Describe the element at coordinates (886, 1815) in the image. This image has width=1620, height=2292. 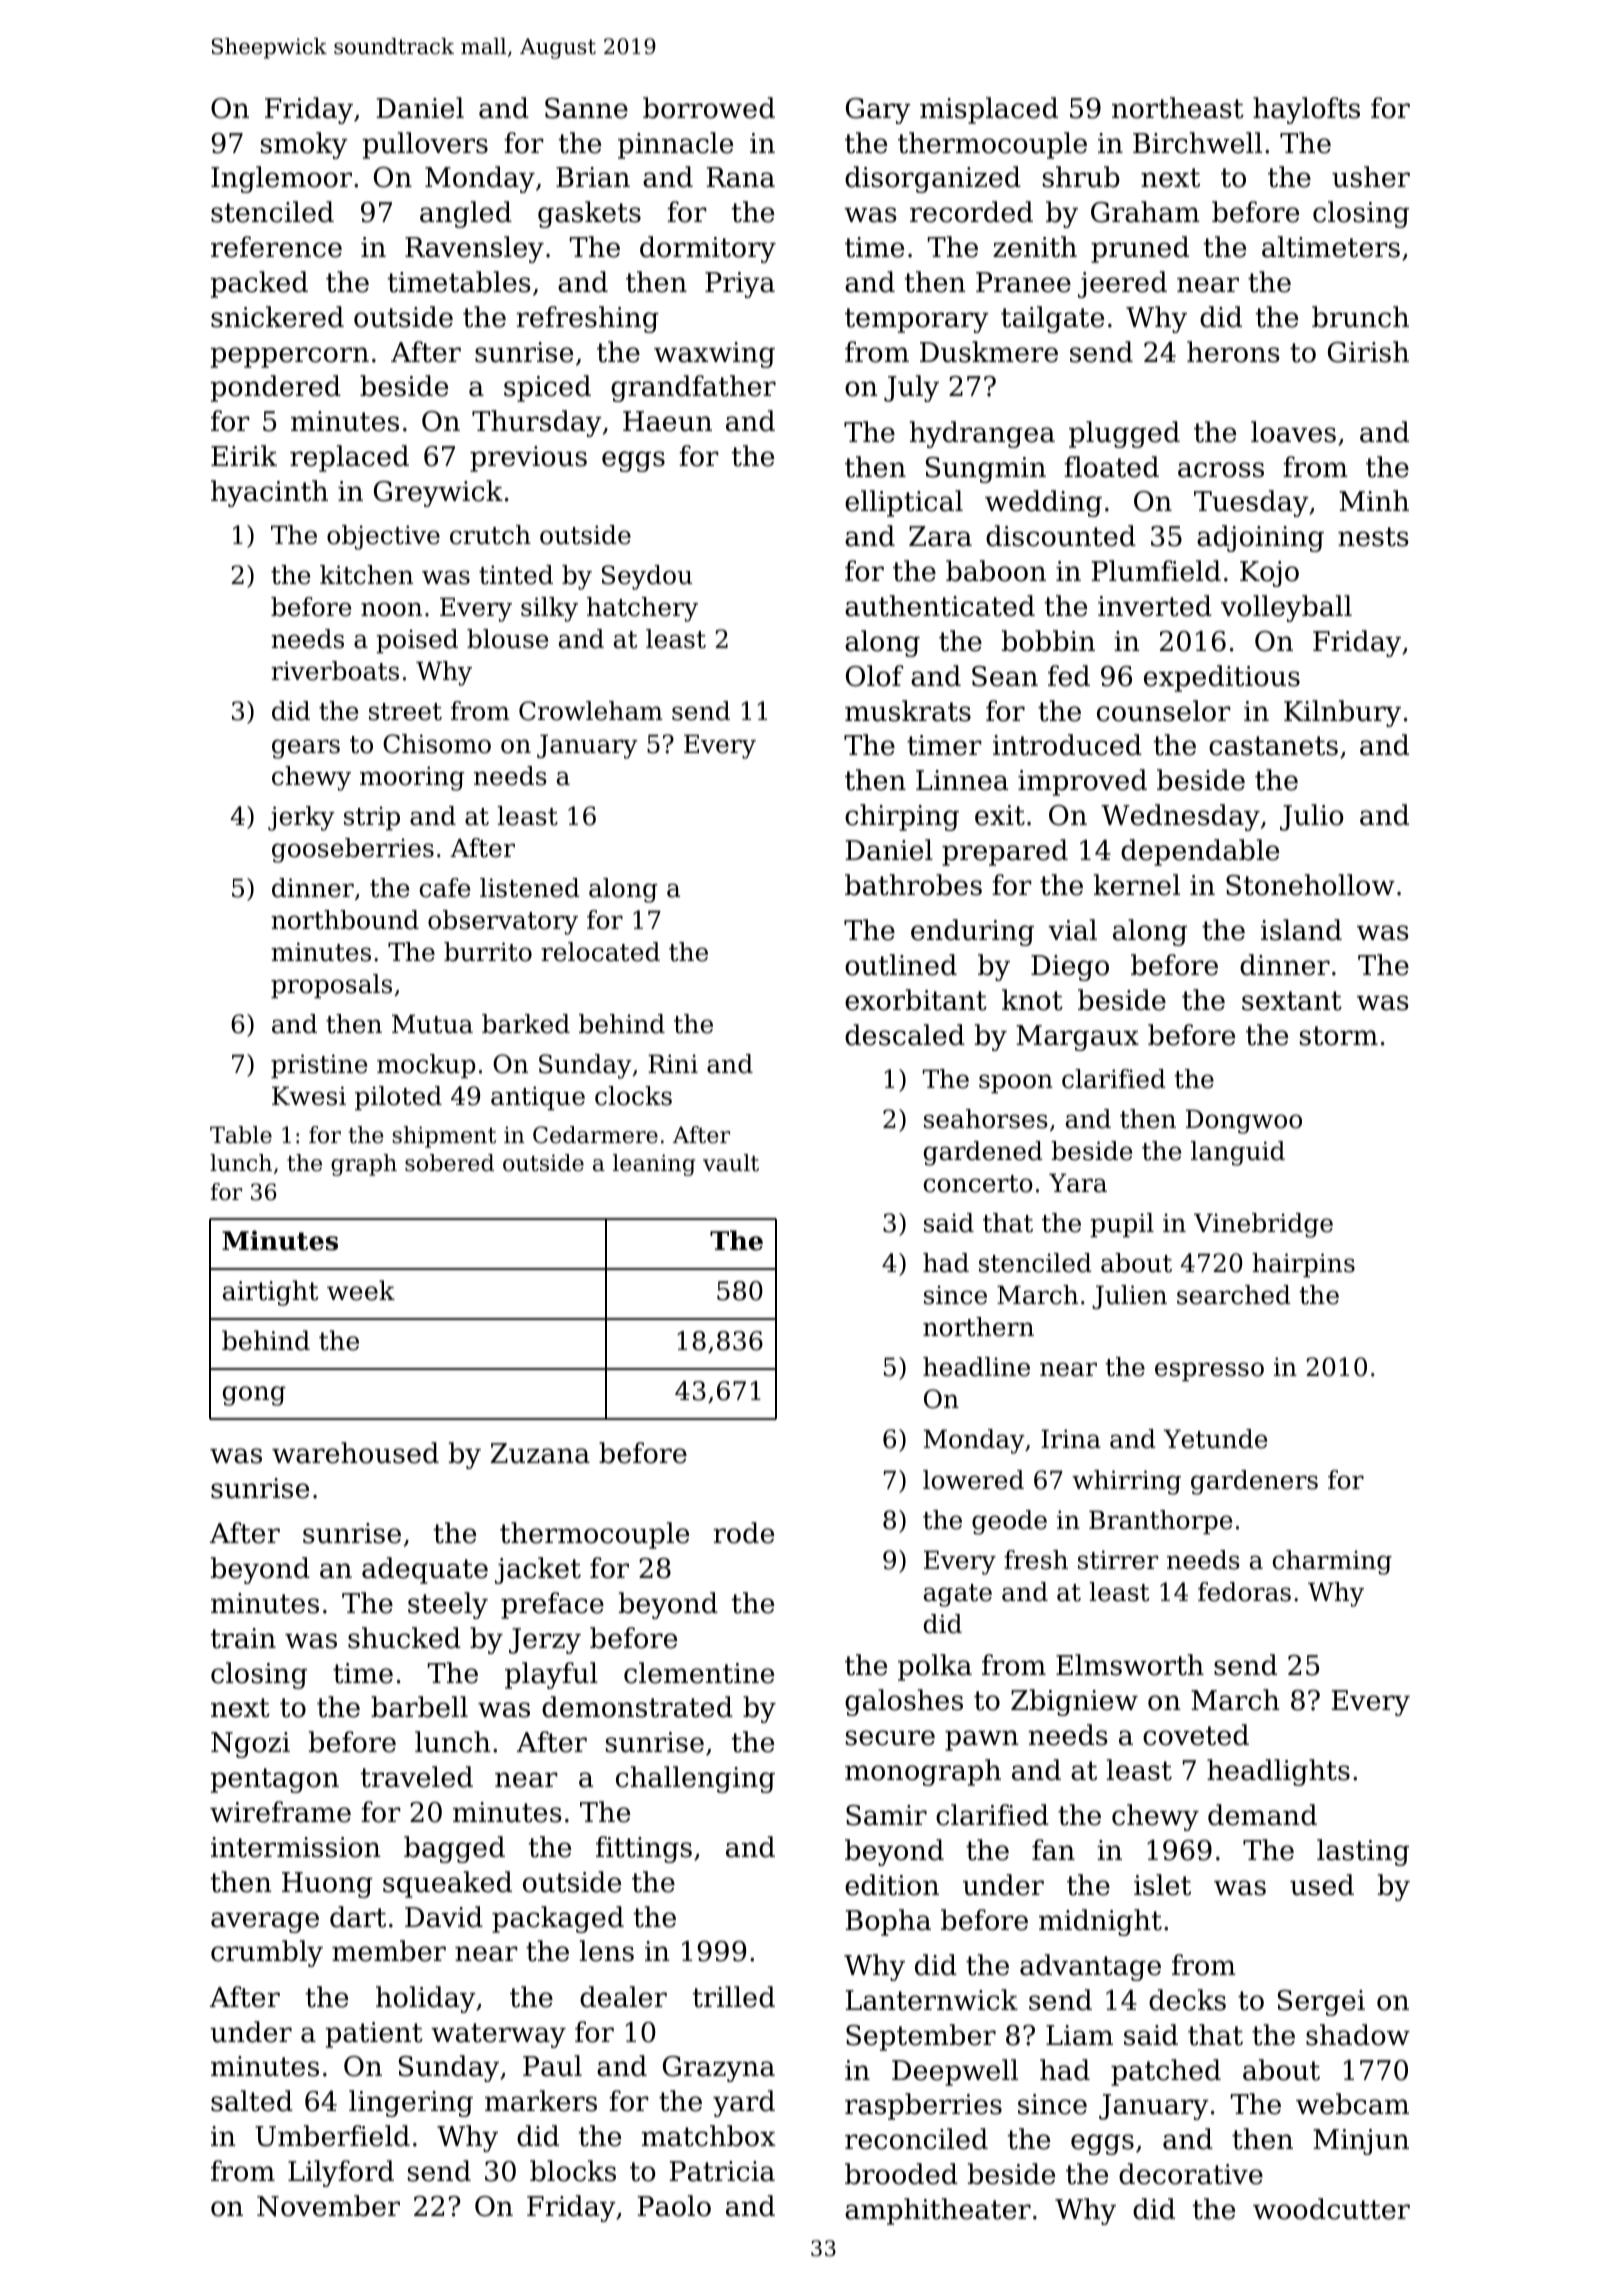
I see `Samir` at that location.
